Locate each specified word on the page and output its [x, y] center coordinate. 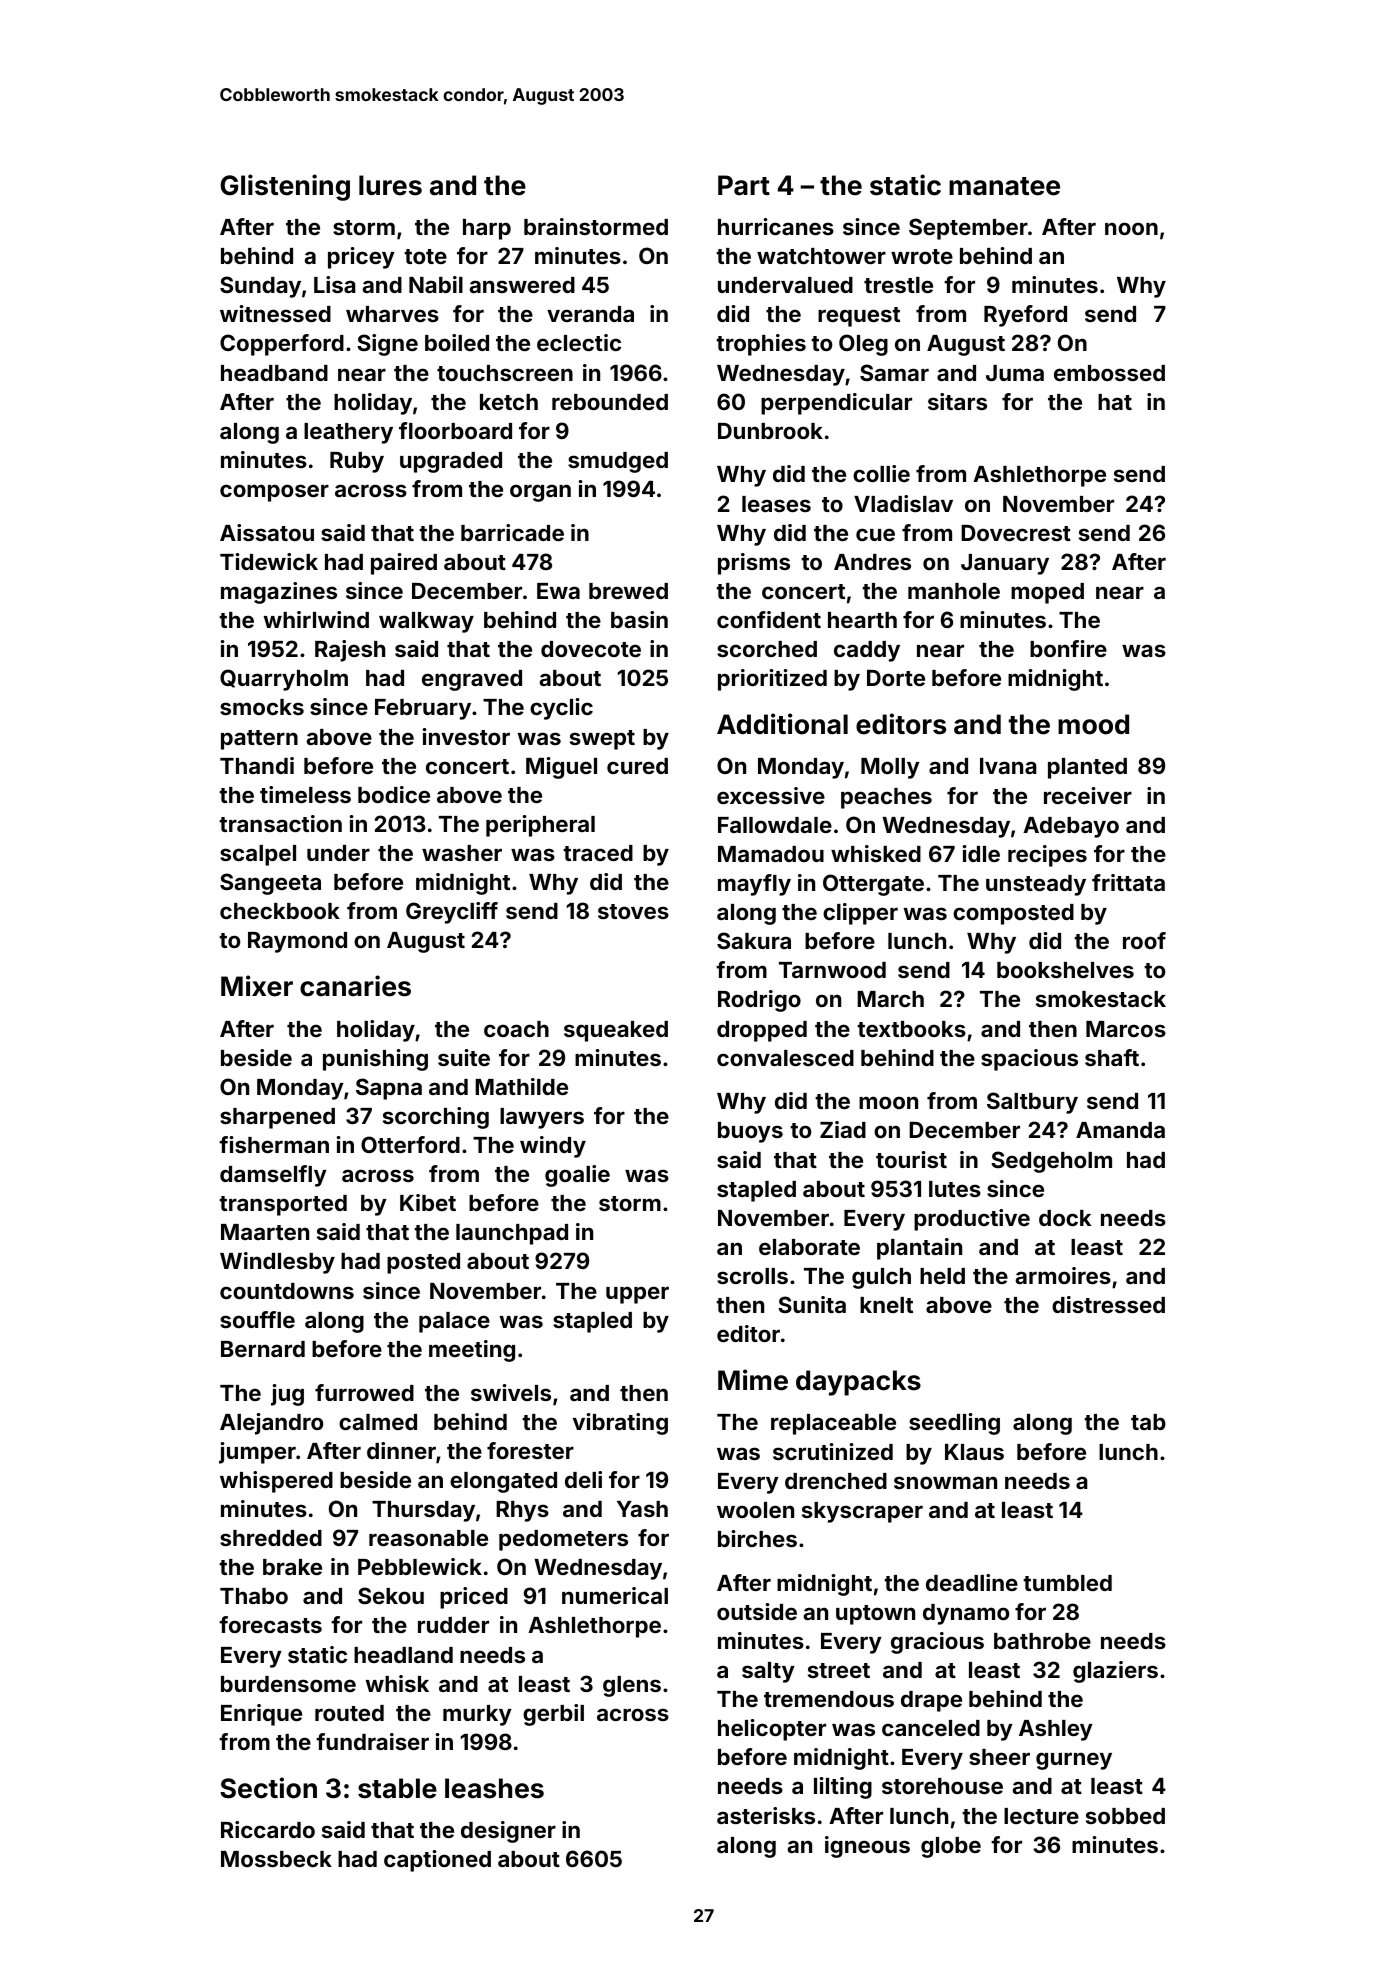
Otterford [410, 1144]
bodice [394, 794]
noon [1131, 228]
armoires [1063, 1275]
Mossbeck [276, 1859]
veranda [590, 314]
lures [390, 185]
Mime [753, 1380]
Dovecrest [1016, 532]
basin [639, 619]
